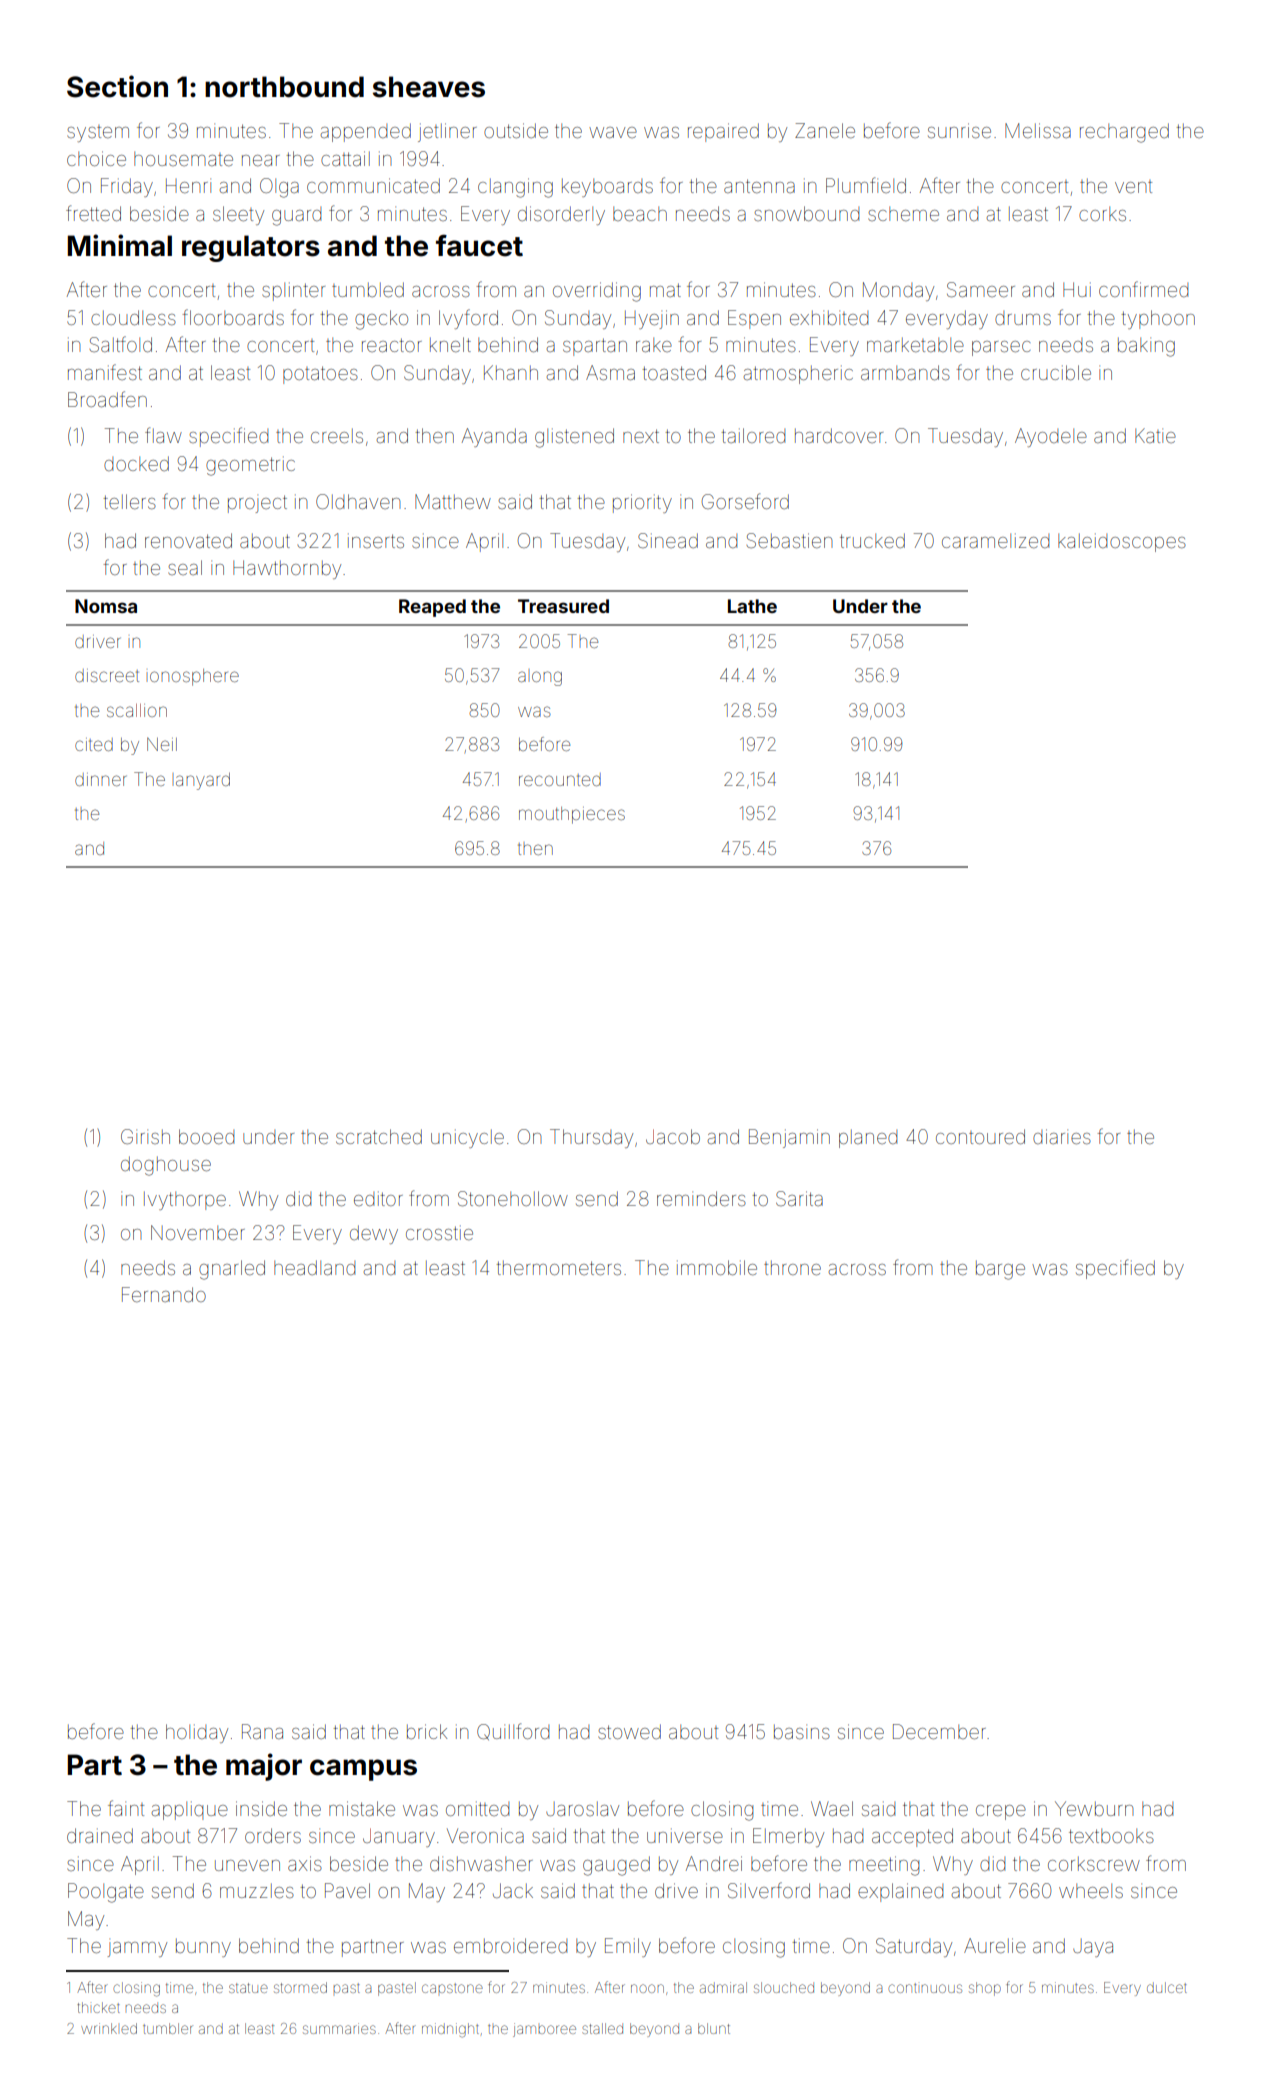 This image has height=2093, width=1271. Describe the element at coordinates (563, 606) in the image. I see `Treasured` at that location.
